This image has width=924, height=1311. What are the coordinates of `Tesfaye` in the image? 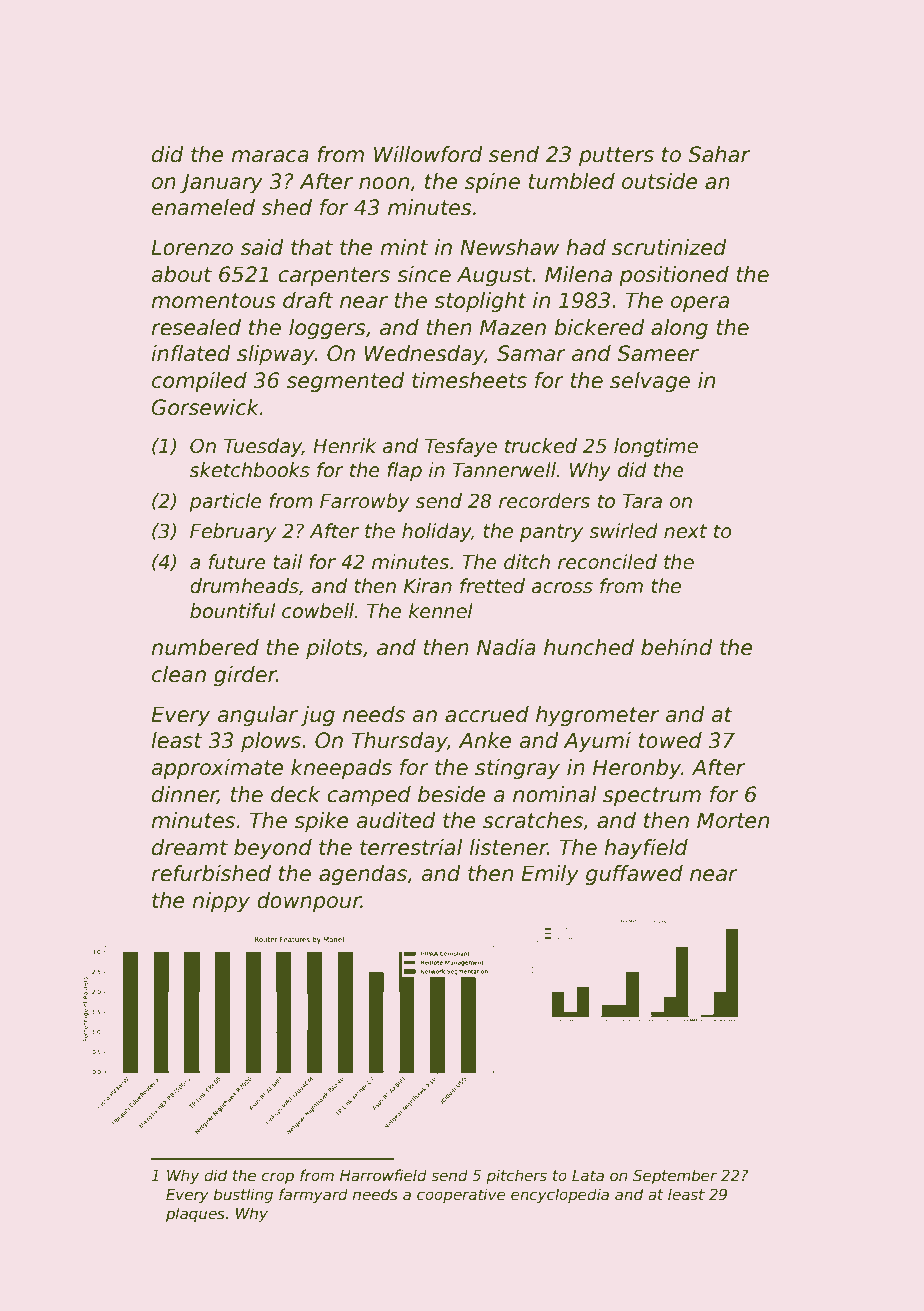 It's located at (461, 447).
